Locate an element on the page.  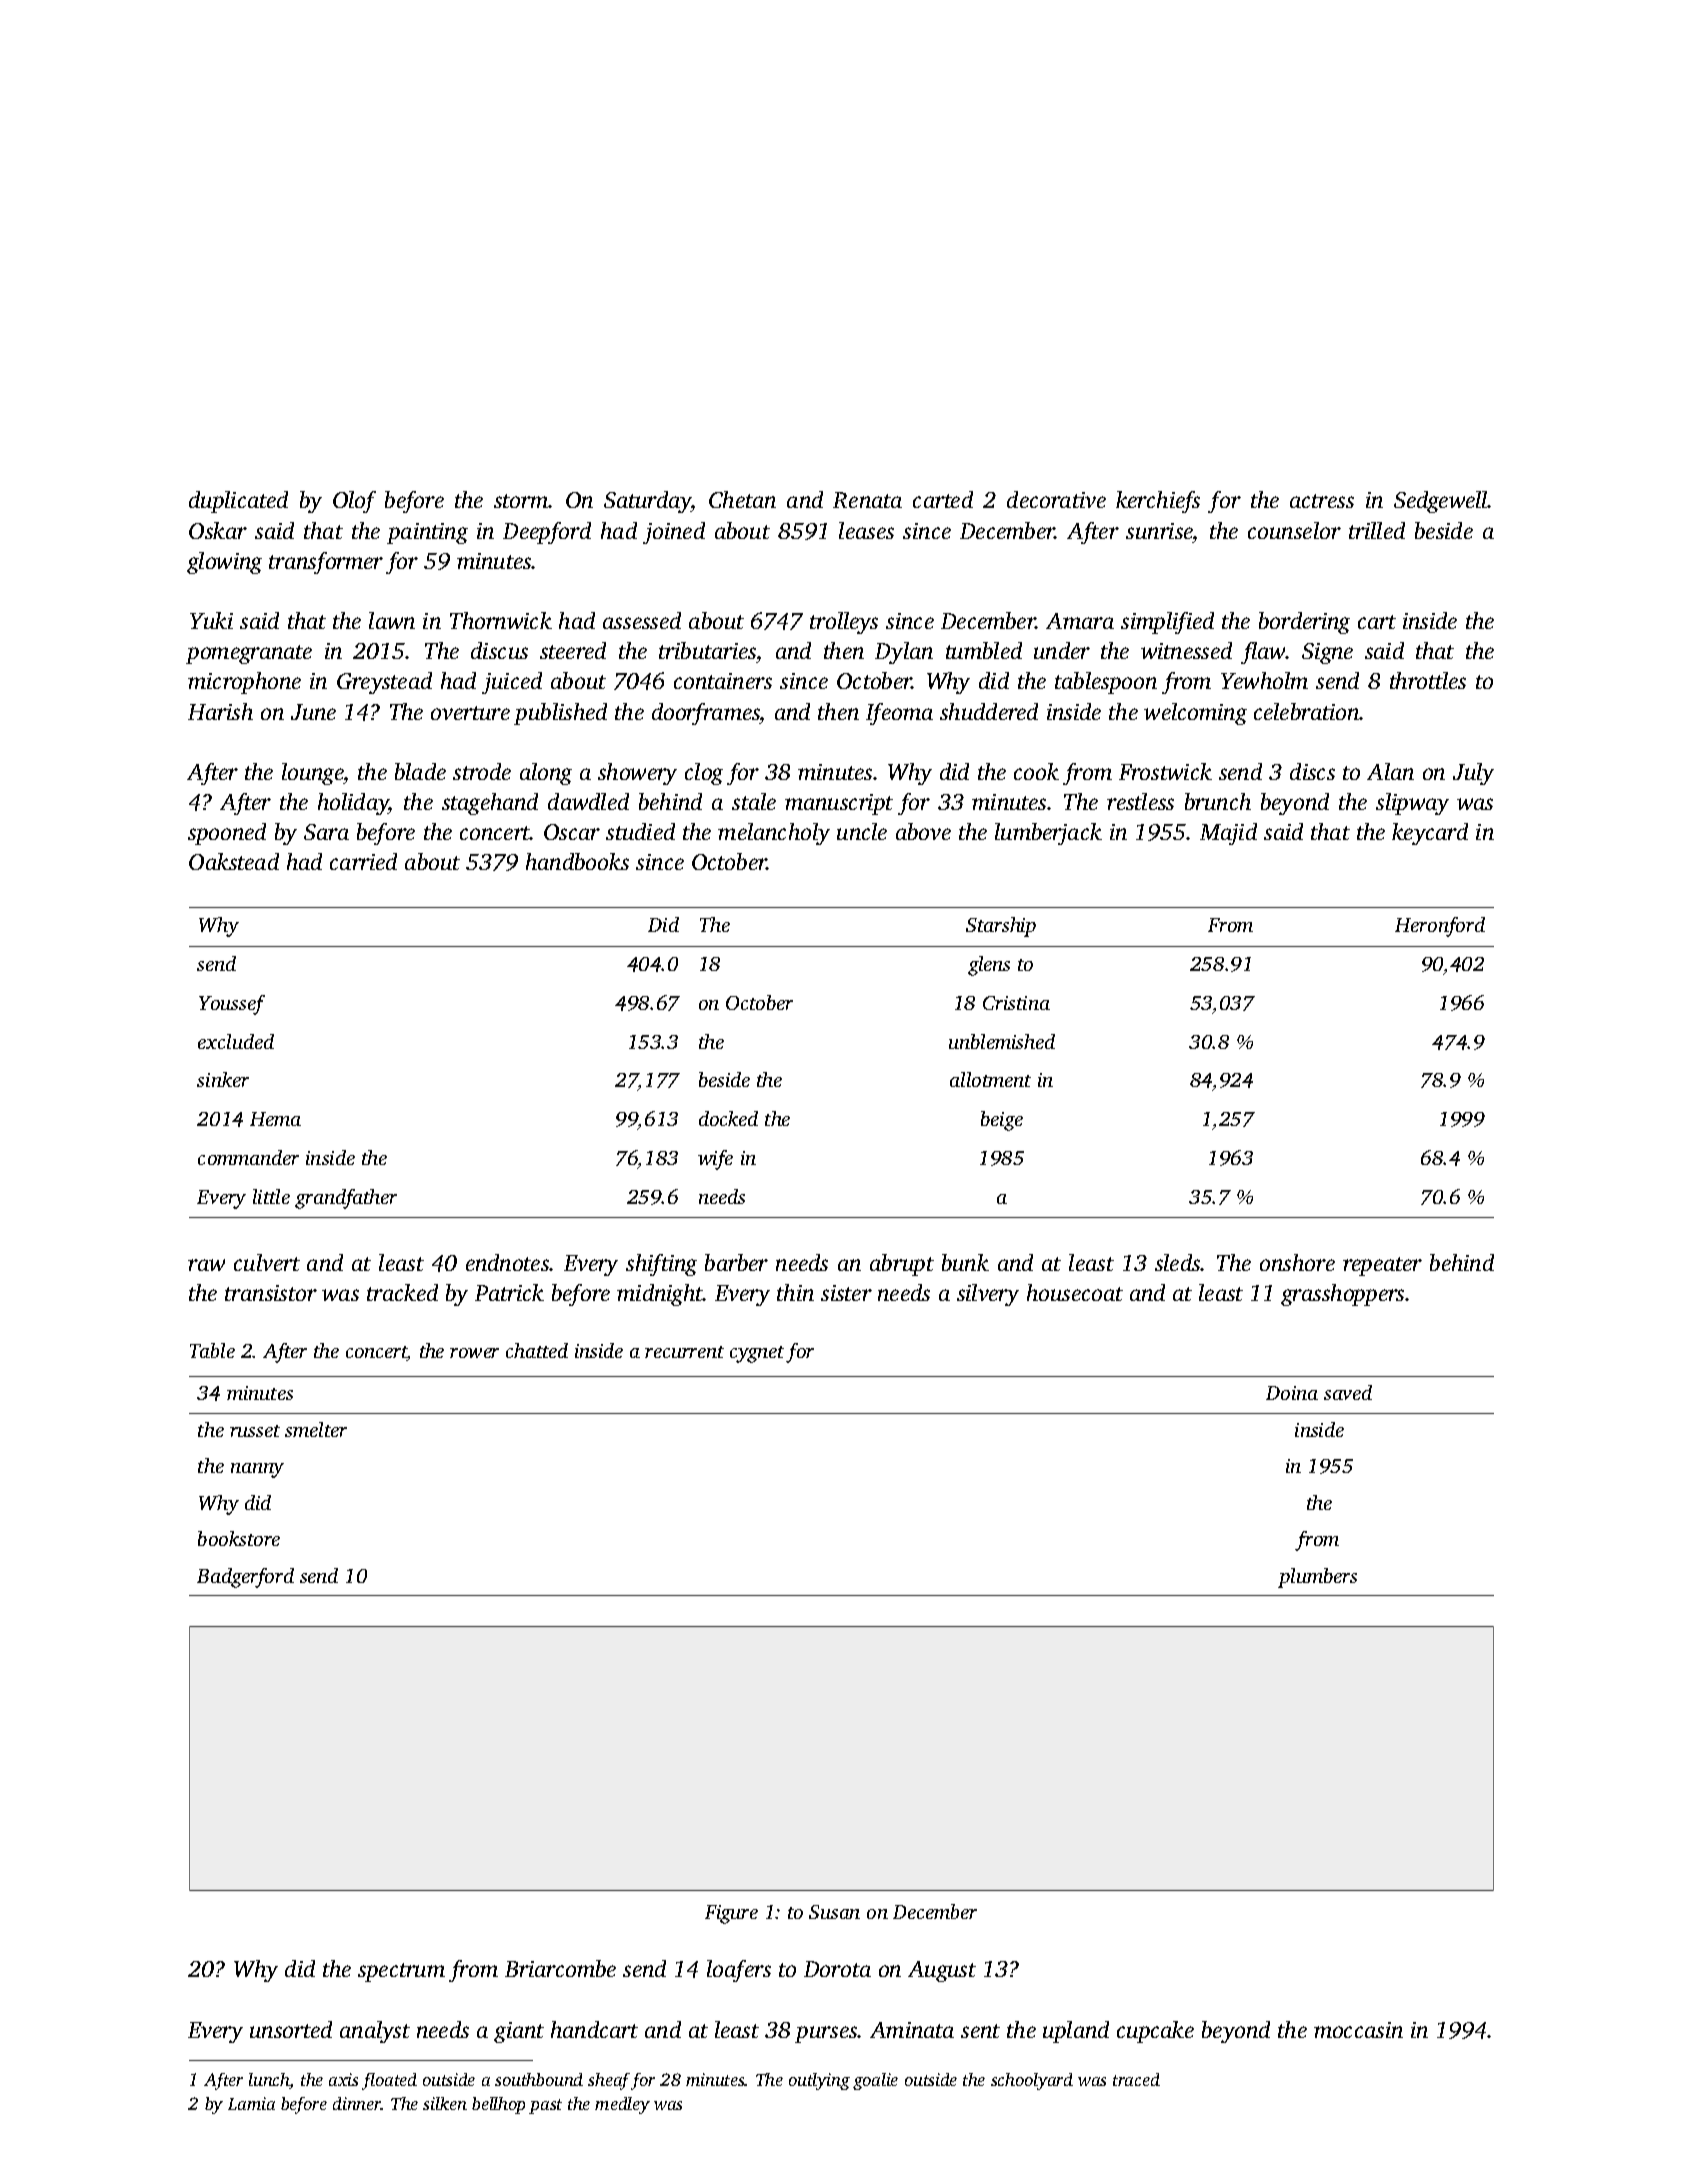
moccasin is located at coordinates (1358, 2030).
